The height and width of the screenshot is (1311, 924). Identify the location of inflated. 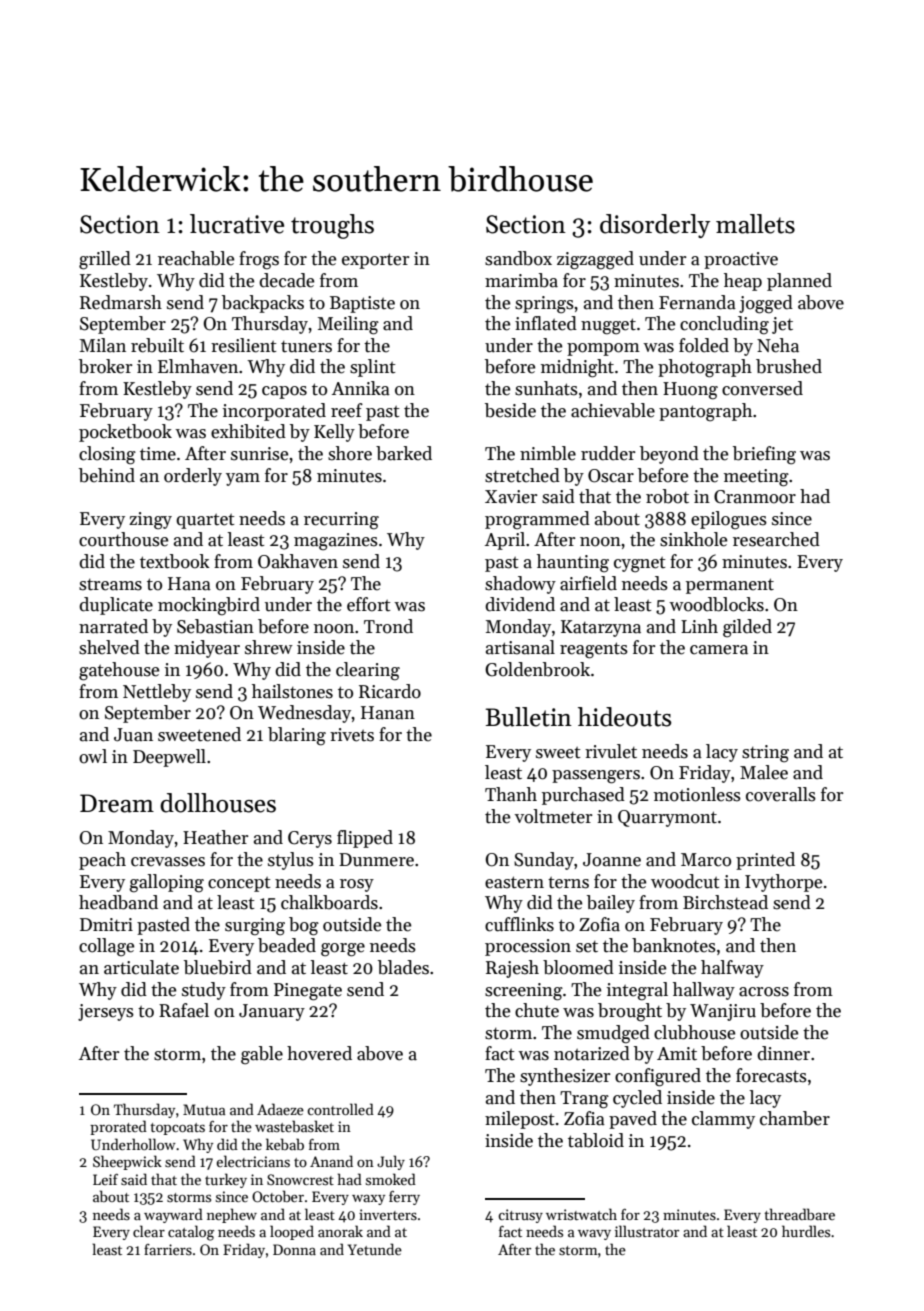
(546, 323).
